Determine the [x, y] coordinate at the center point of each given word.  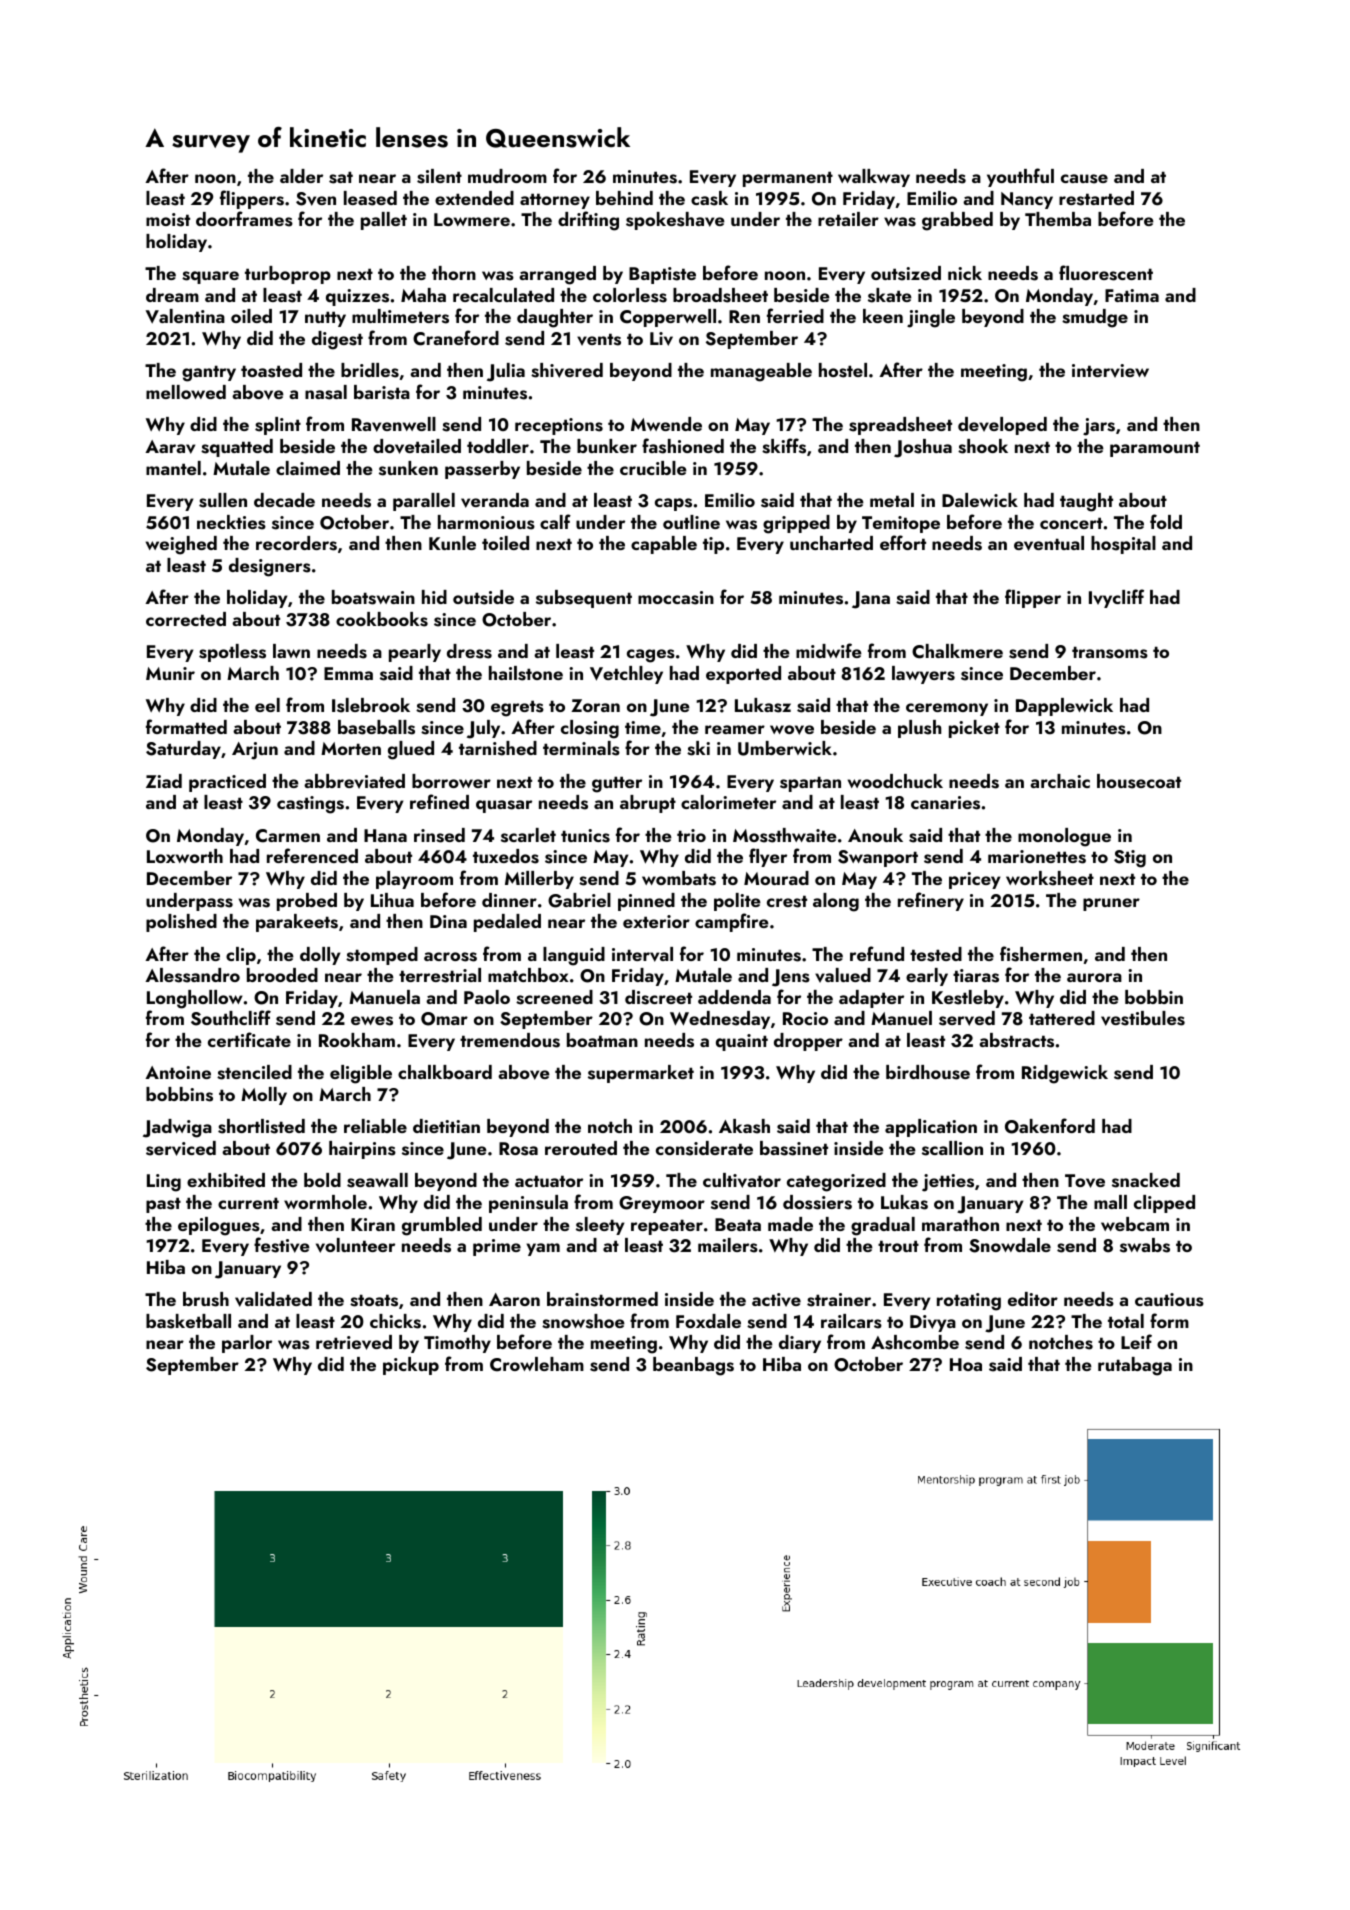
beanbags [693, 1366]
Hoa [966, 1364]
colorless [630, 295]
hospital [1123, 545]
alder [301, 176]
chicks [395, 1321]
